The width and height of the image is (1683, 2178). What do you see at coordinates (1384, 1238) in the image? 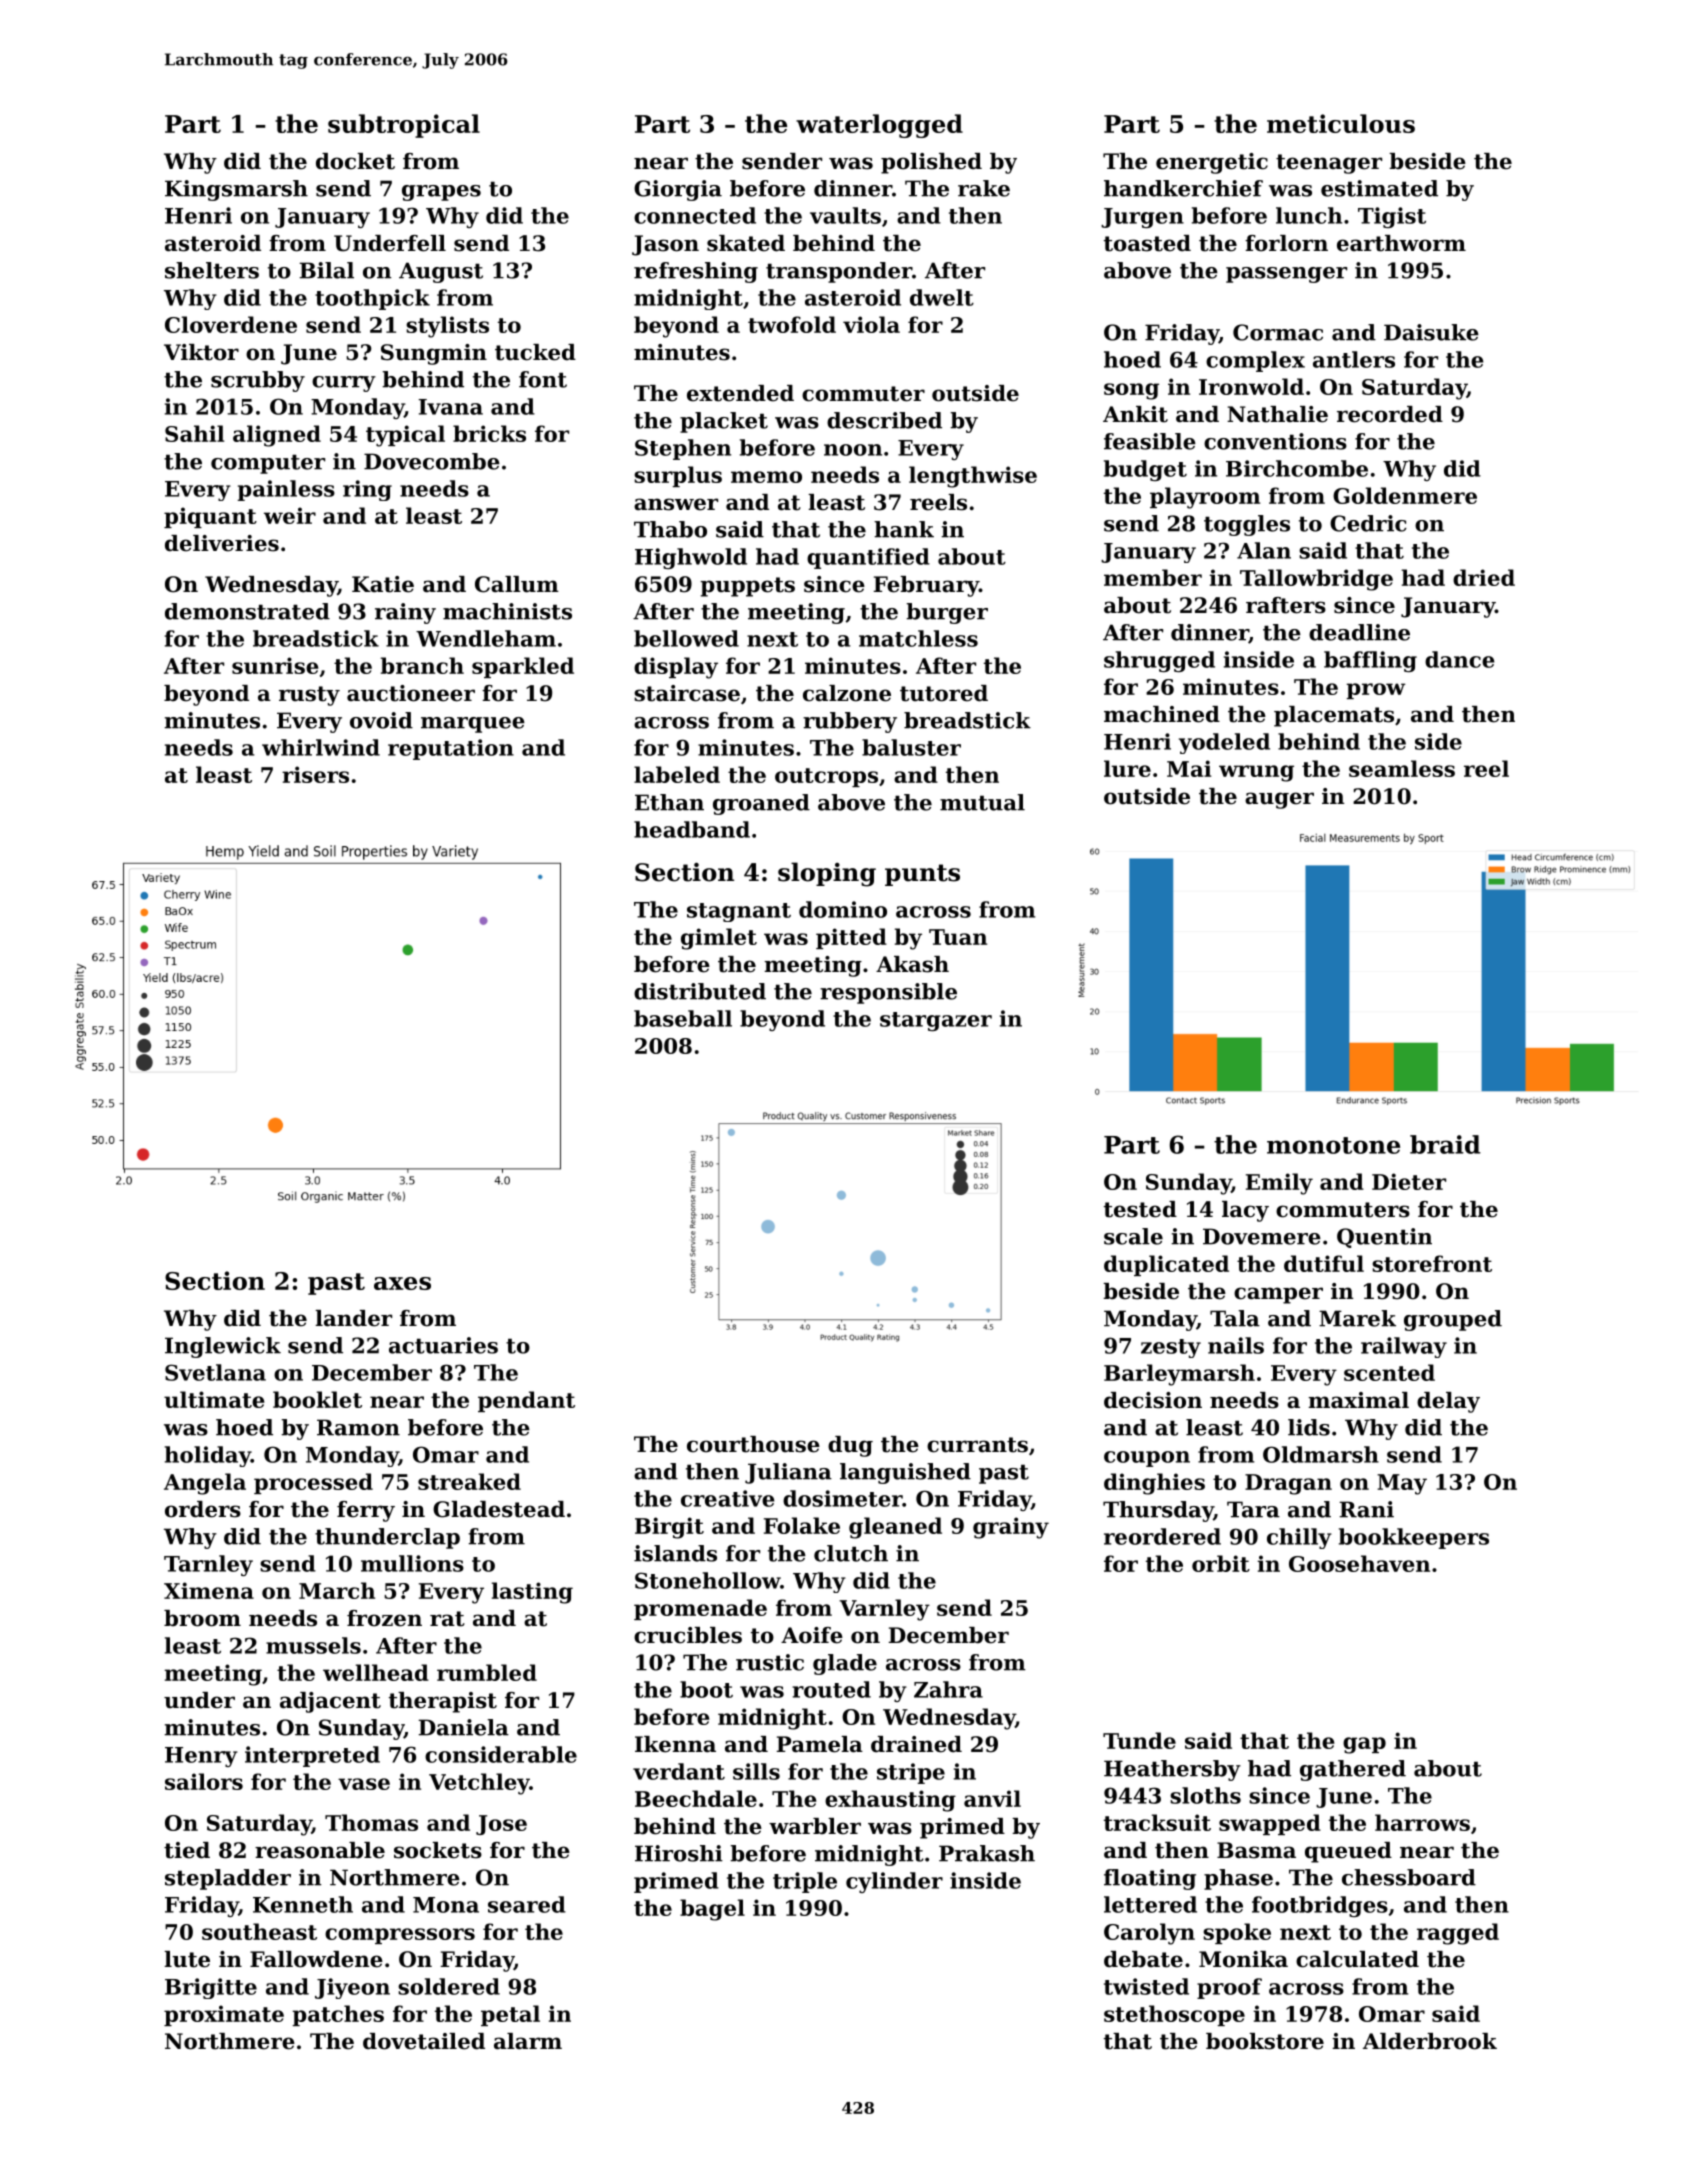
I see `Quentin` at bounding box center [1384, 1238].
